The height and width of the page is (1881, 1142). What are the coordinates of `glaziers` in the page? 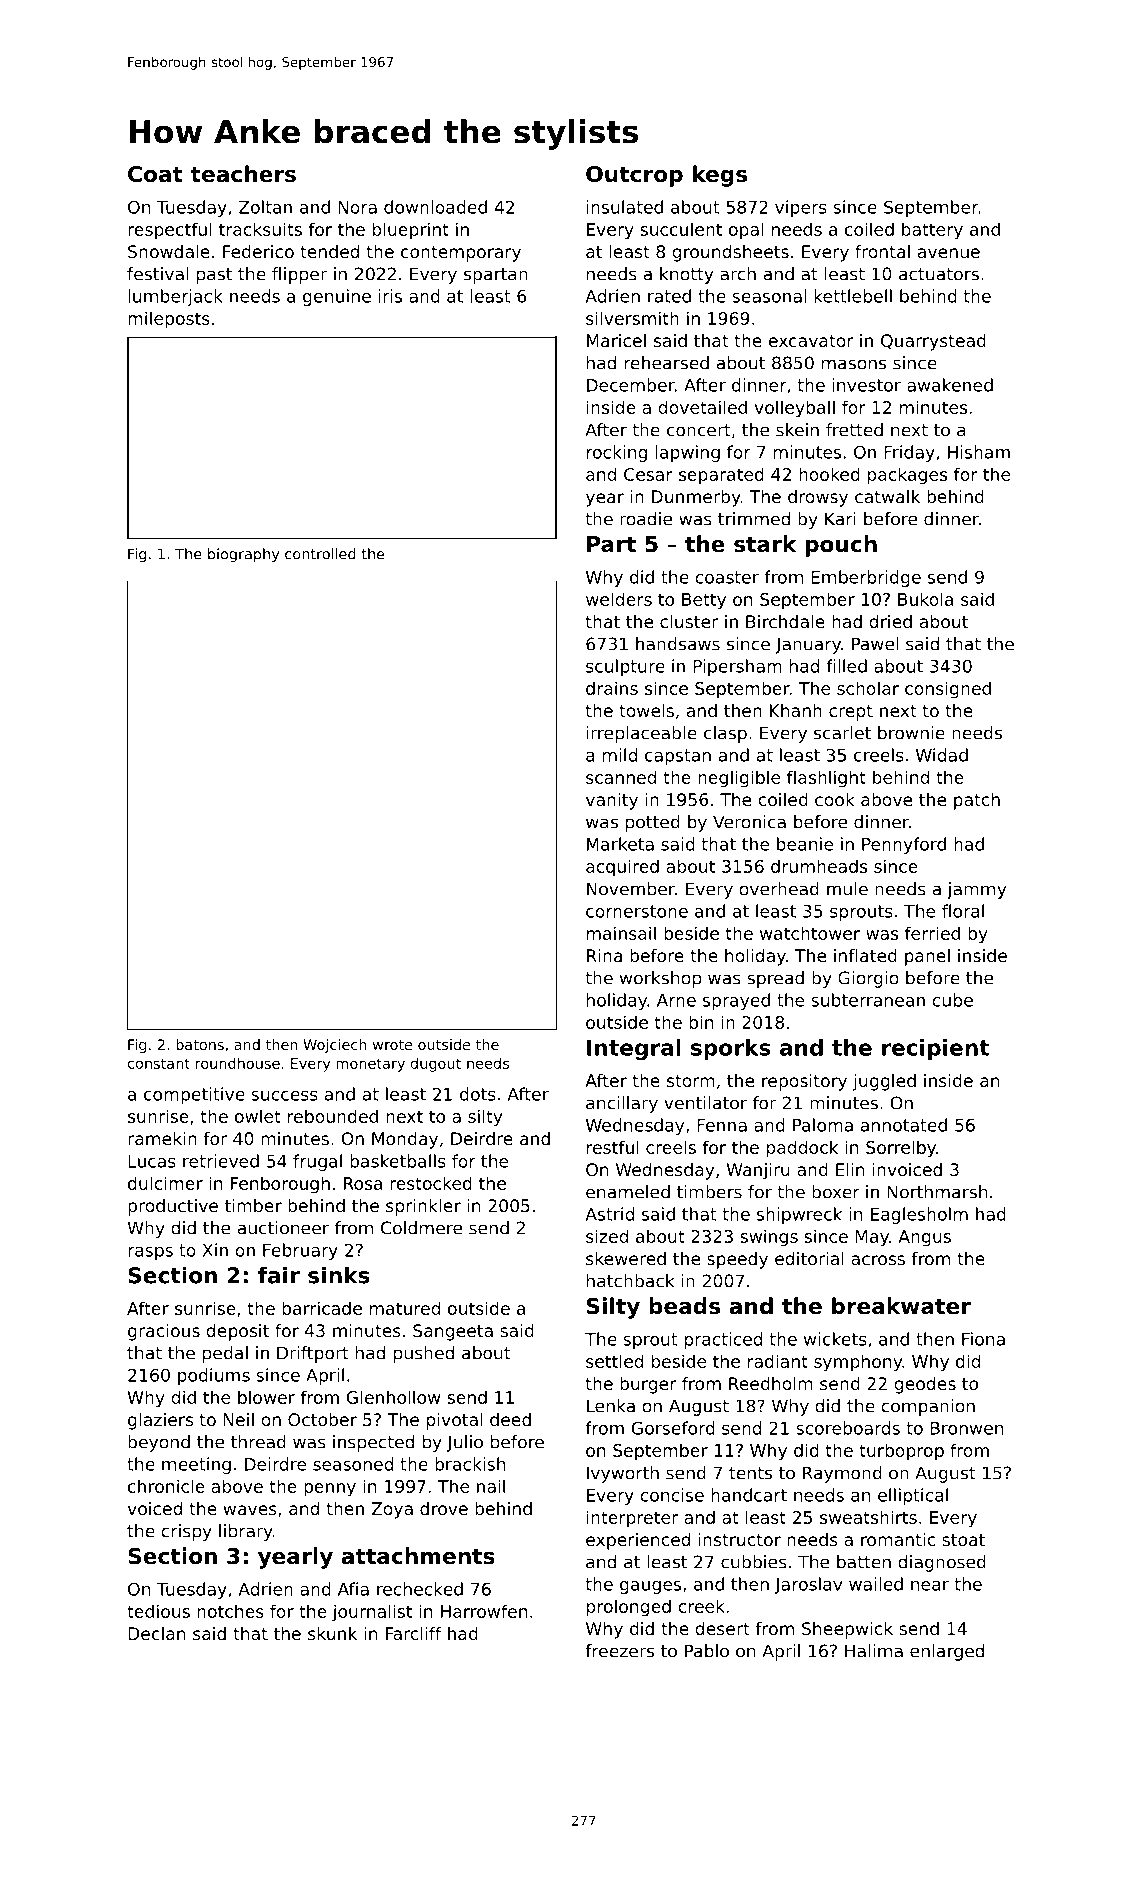 It's located at (160, 1421).
